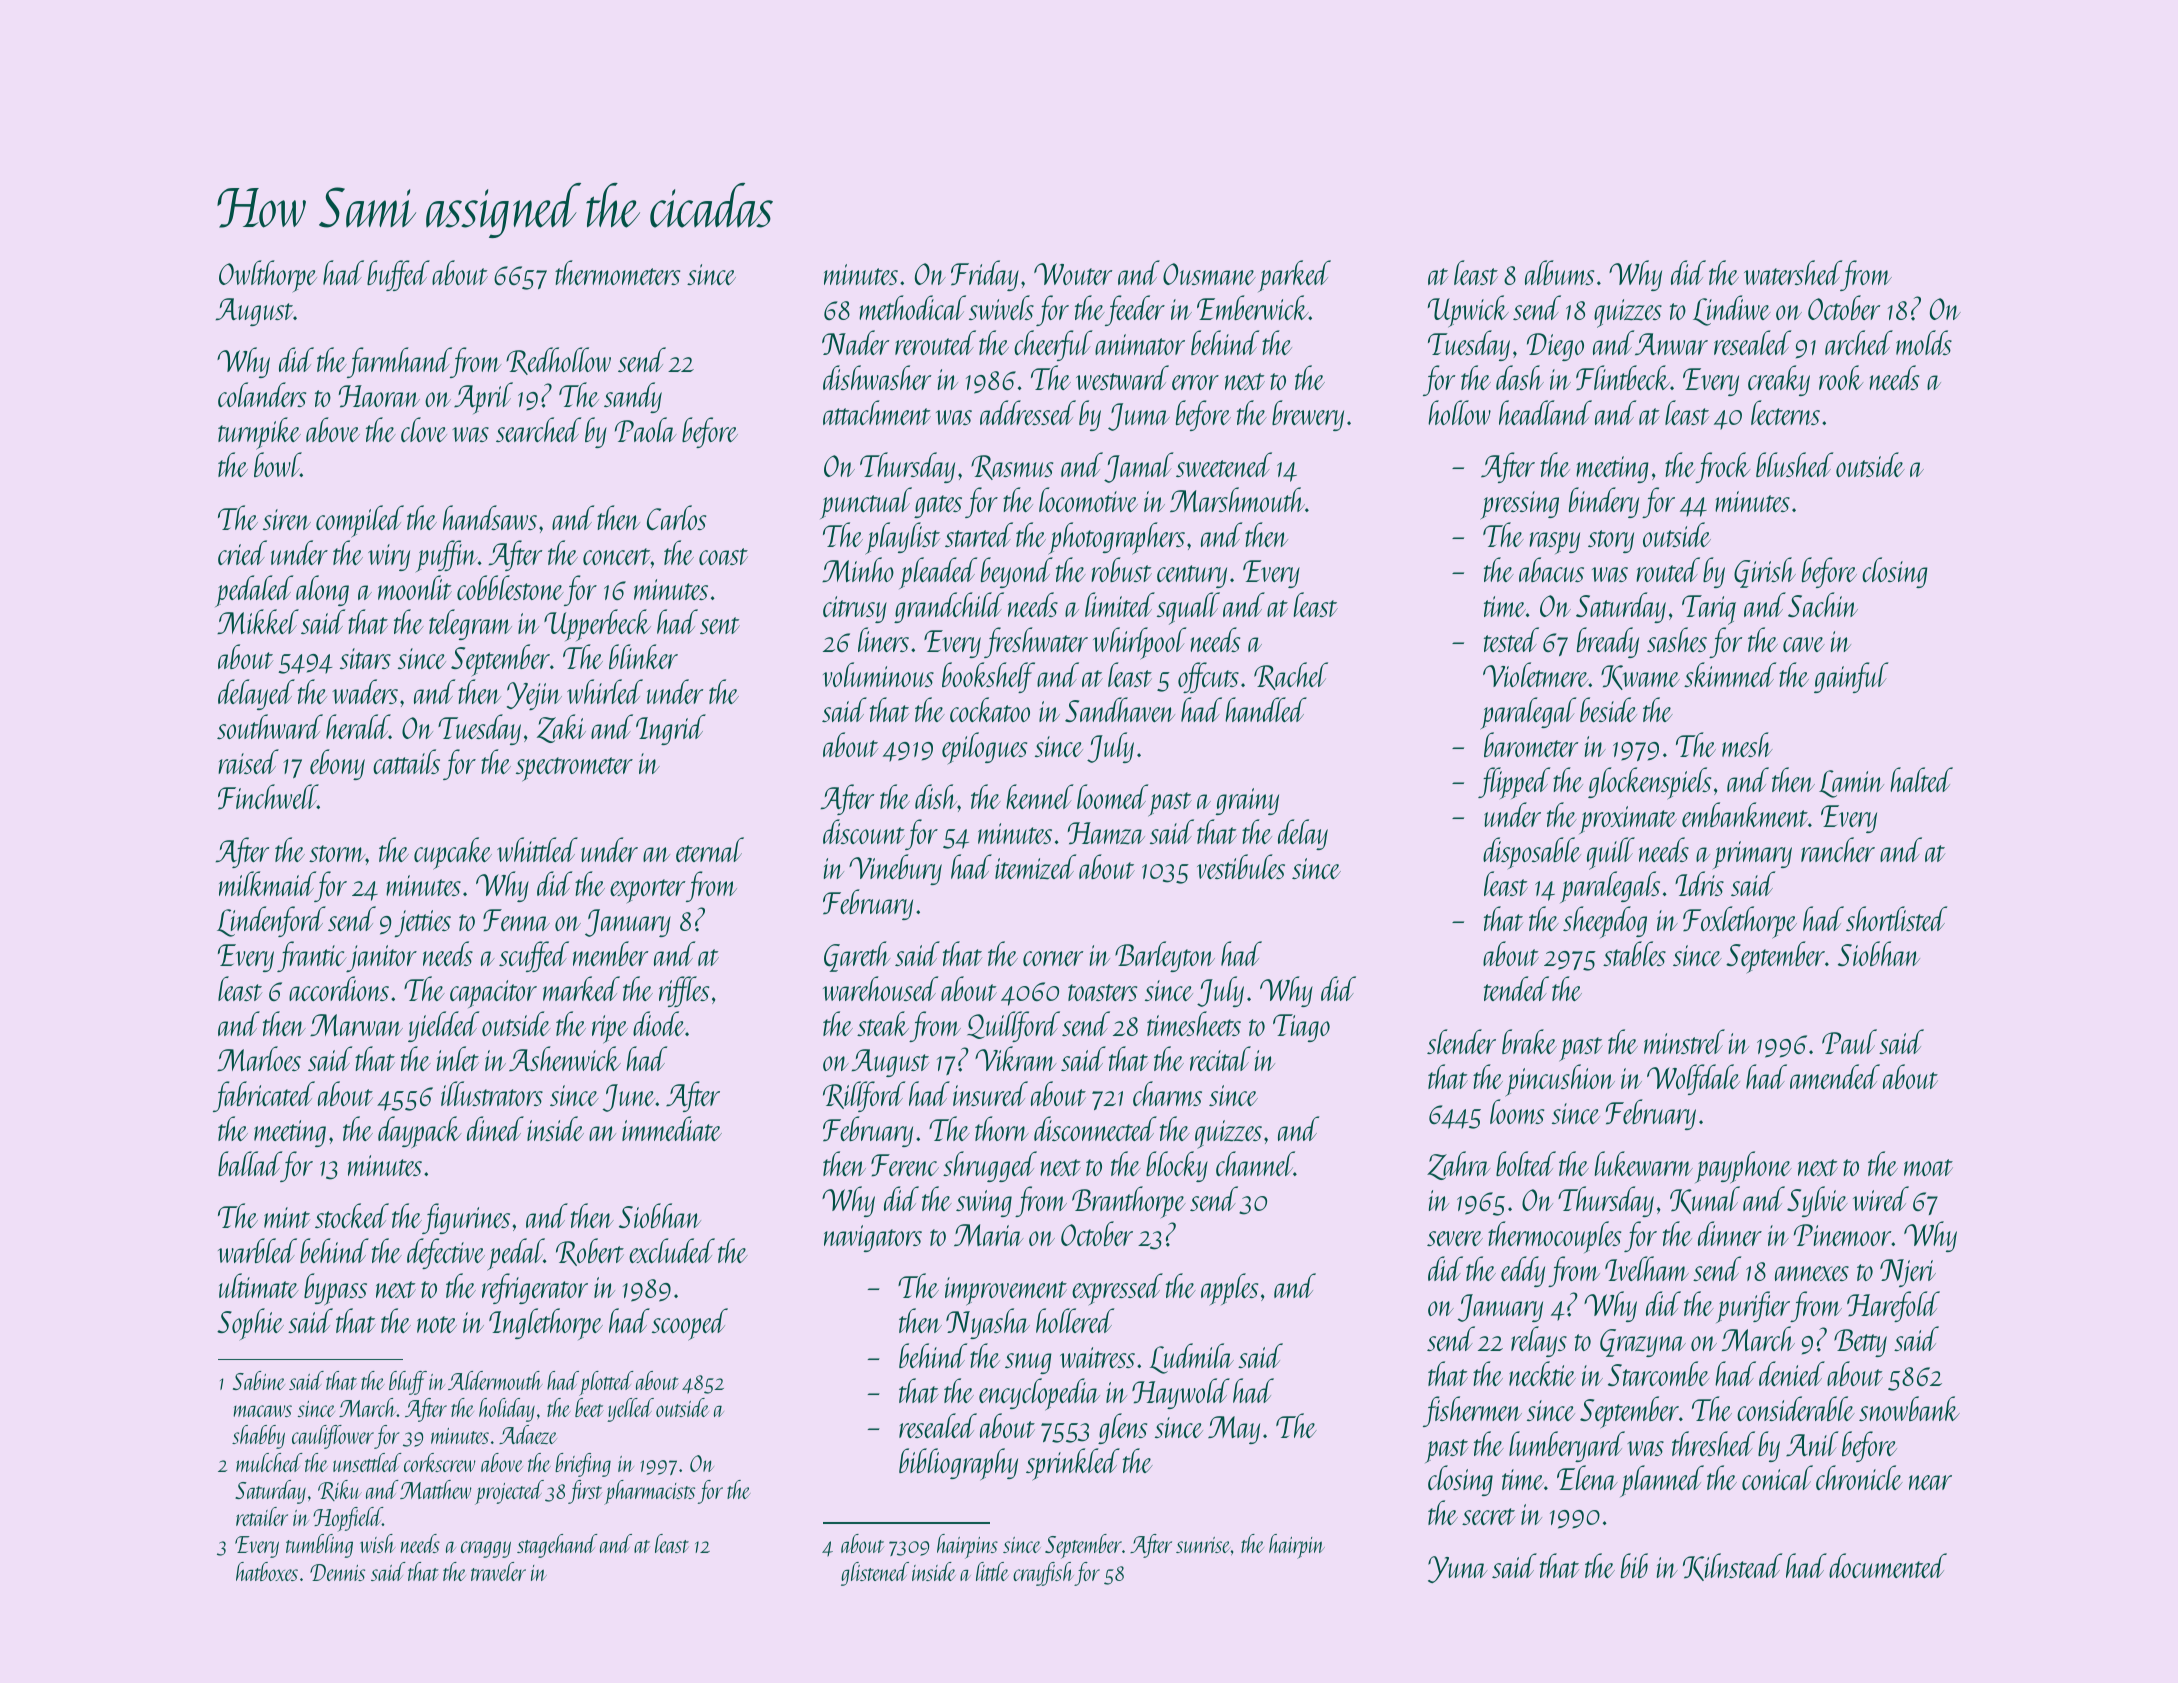 Image resolution: width=2178 pixels, height=1683 pixels. What do you see at coordinates (436, 1489) in the screenshot?
I see `Matthew` at bounding box center [436, 1489].
